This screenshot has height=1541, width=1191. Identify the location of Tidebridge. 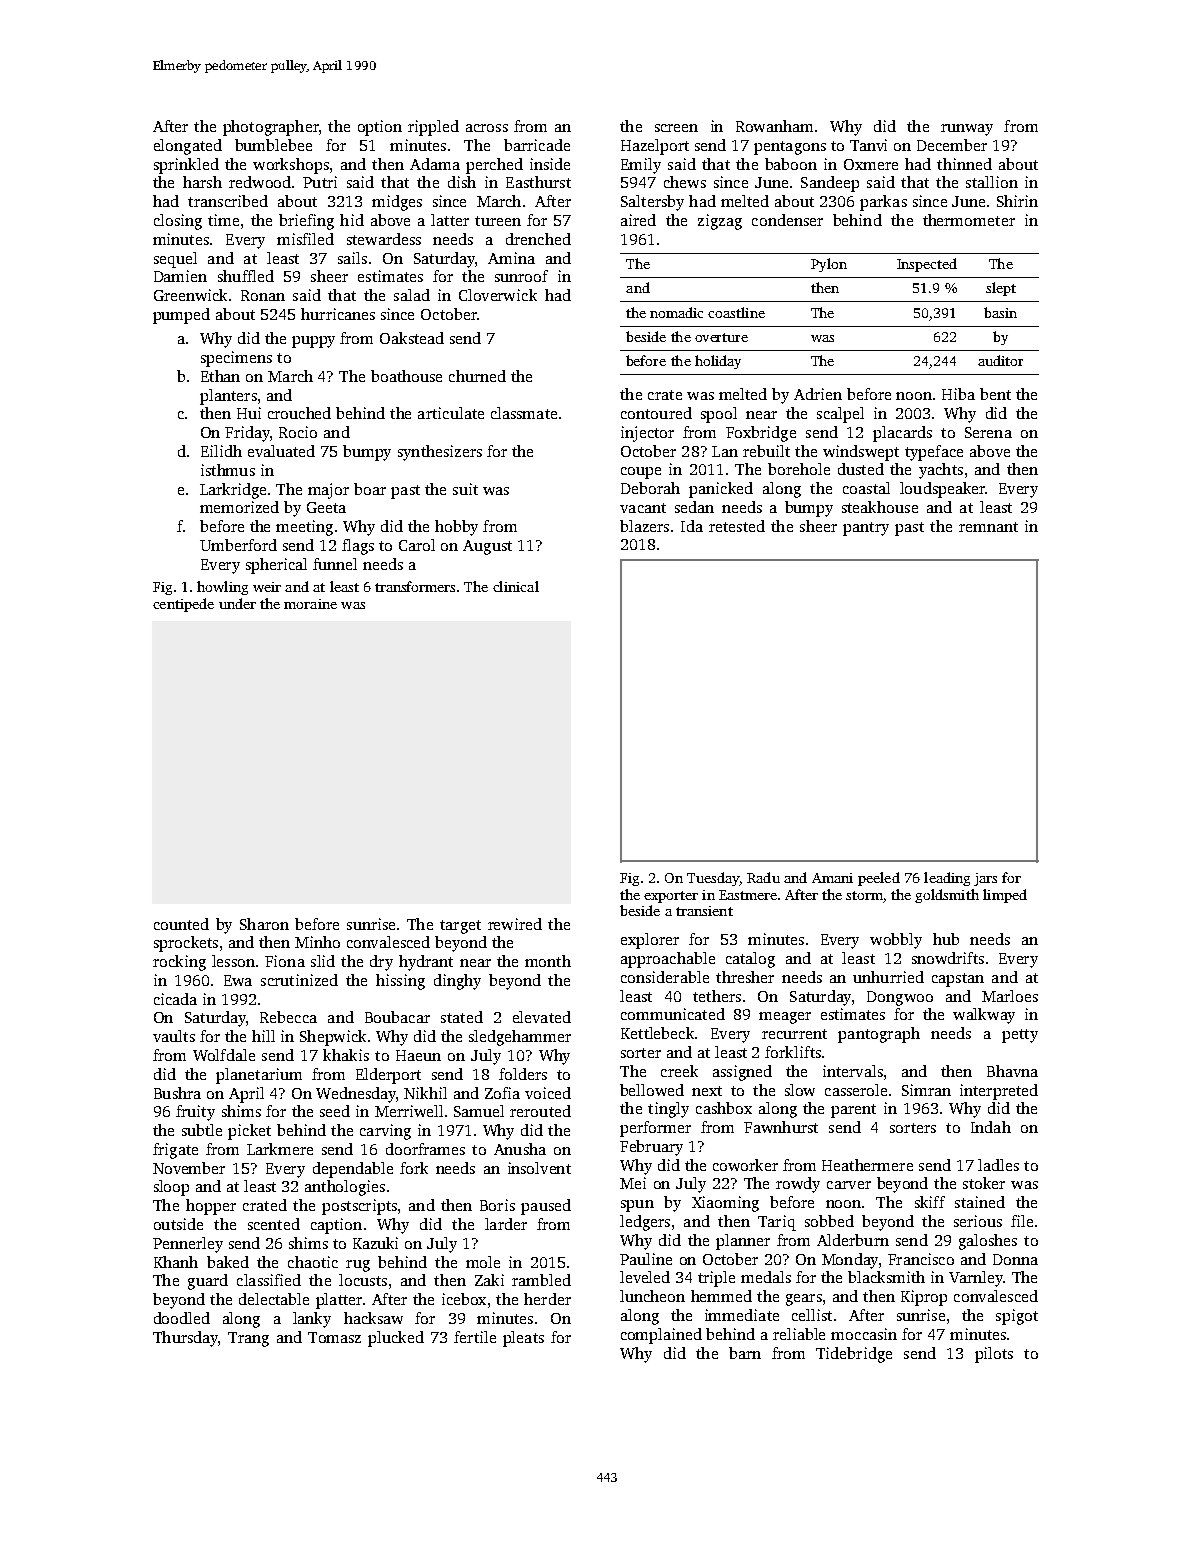
(854, 1355).
